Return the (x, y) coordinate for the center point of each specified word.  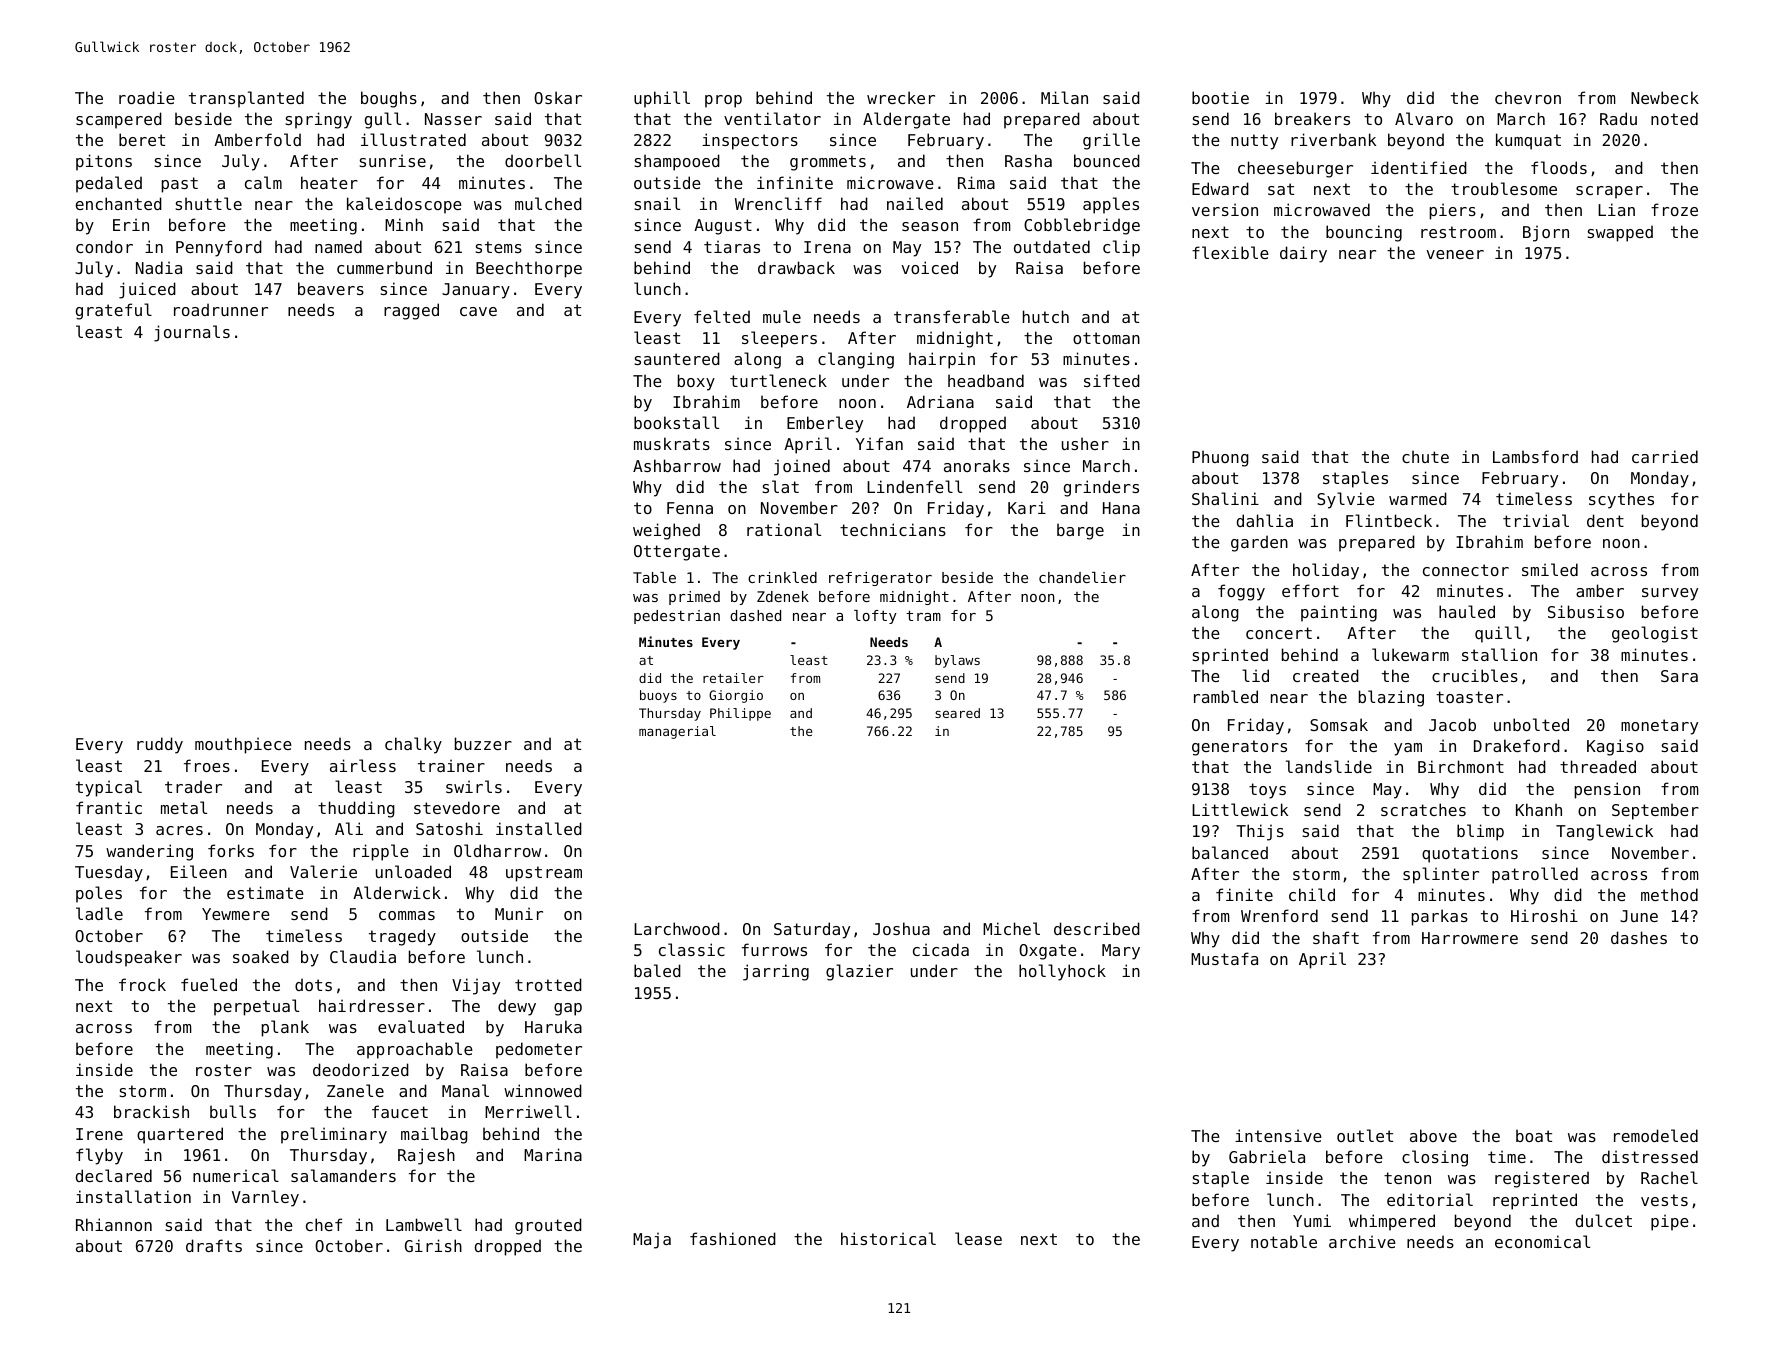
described (1097, 928)
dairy (1303, 254)
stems (499, 247)
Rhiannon (114, 1224)
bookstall (676, 422)
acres (179, 830)
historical (888, 1238)
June (1639, 916)
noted (1674, 118)
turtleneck (778, 380)
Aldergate (906, 120)
